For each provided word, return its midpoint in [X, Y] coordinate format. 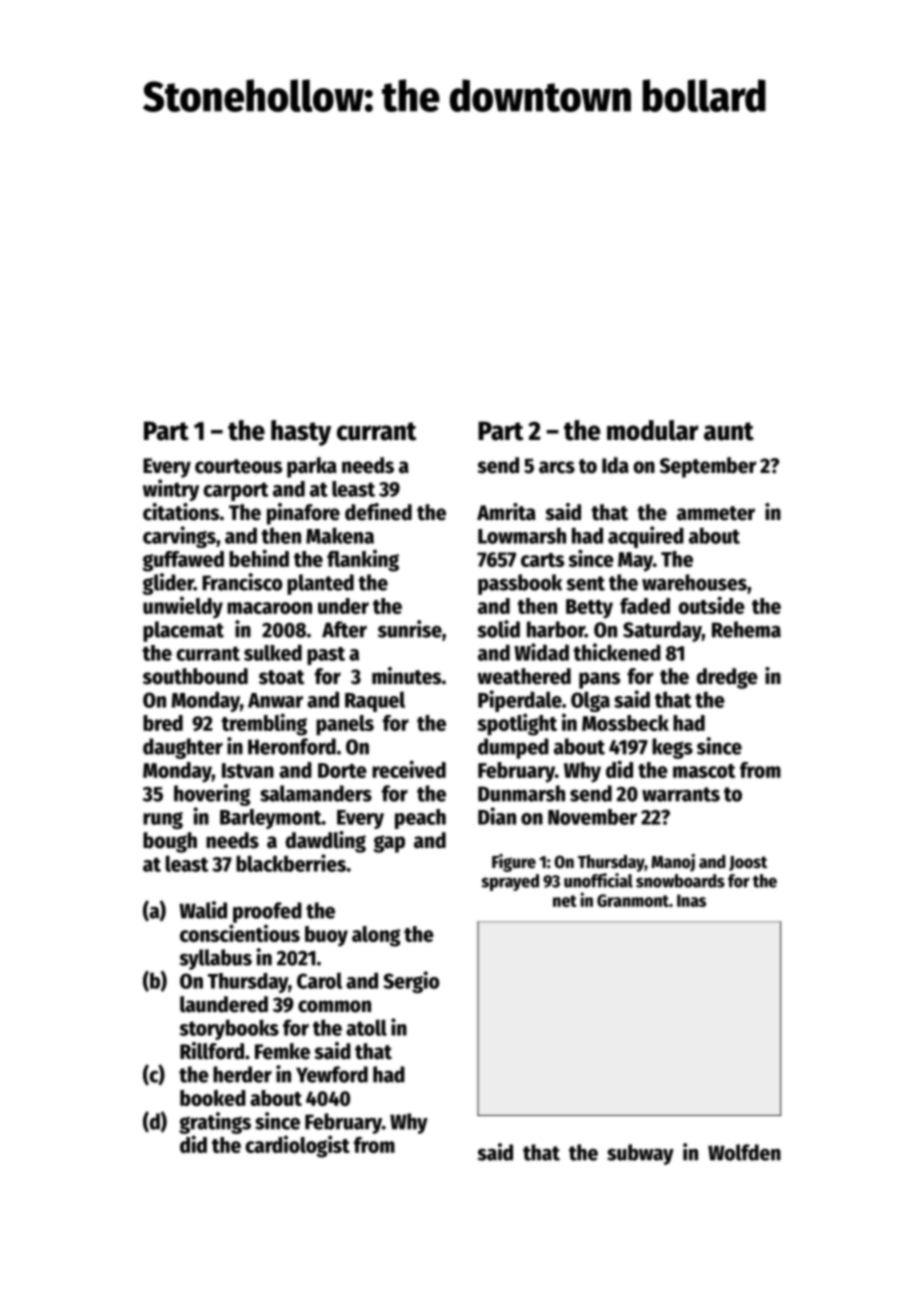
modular [653, 430]
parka [312, 467]
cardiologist [297, 1146]
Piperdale [520, 701]
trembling [264, 724]
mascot [704, 771]
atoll [366, 1027]
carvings [179, 537]
